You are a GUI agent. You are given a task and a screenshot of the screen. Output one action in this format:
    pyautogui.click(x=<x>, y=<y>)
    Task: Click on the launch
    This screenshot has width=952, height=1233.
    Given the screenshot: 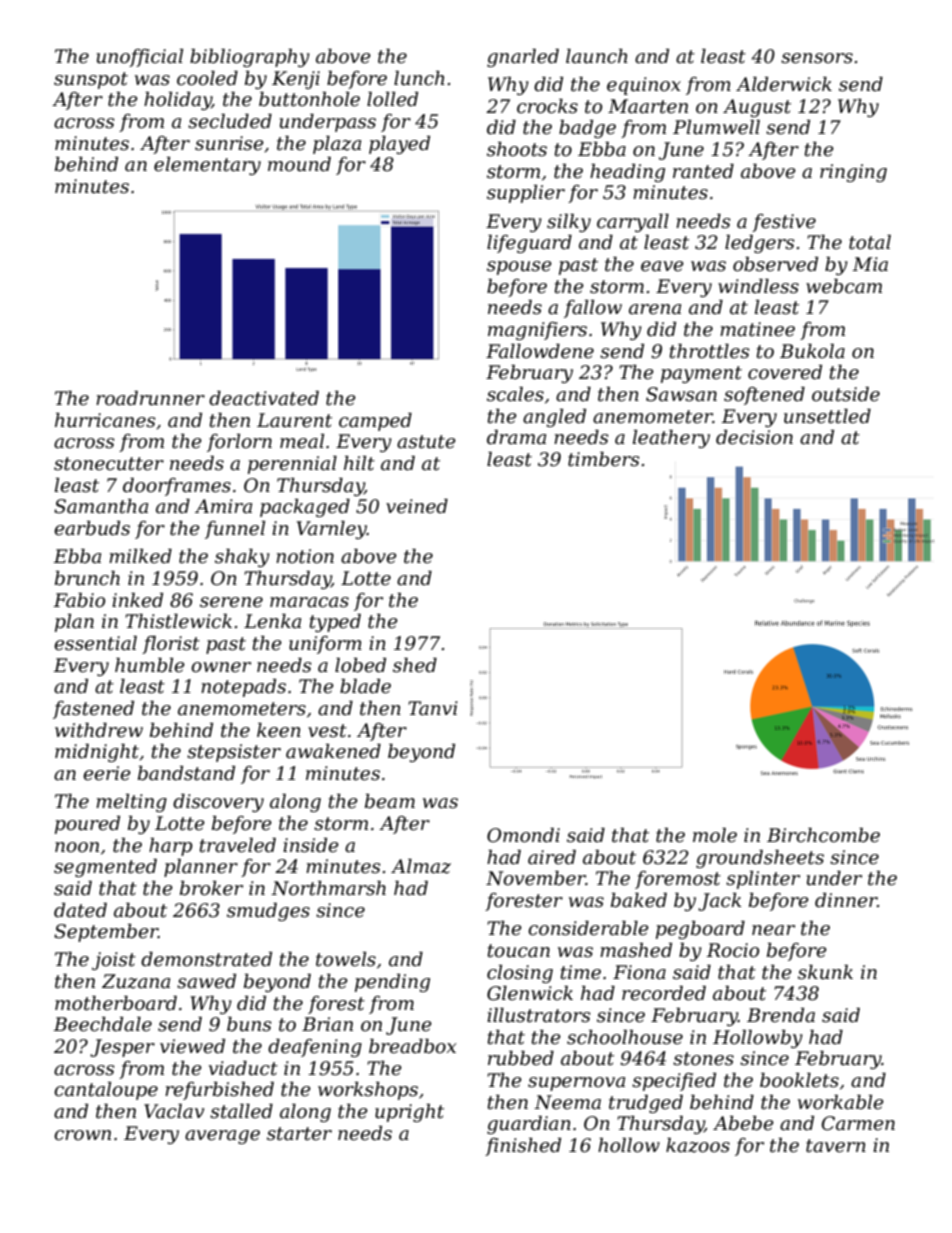 What is the action you would take?
    pyautogui.click(x=597, y=56)
